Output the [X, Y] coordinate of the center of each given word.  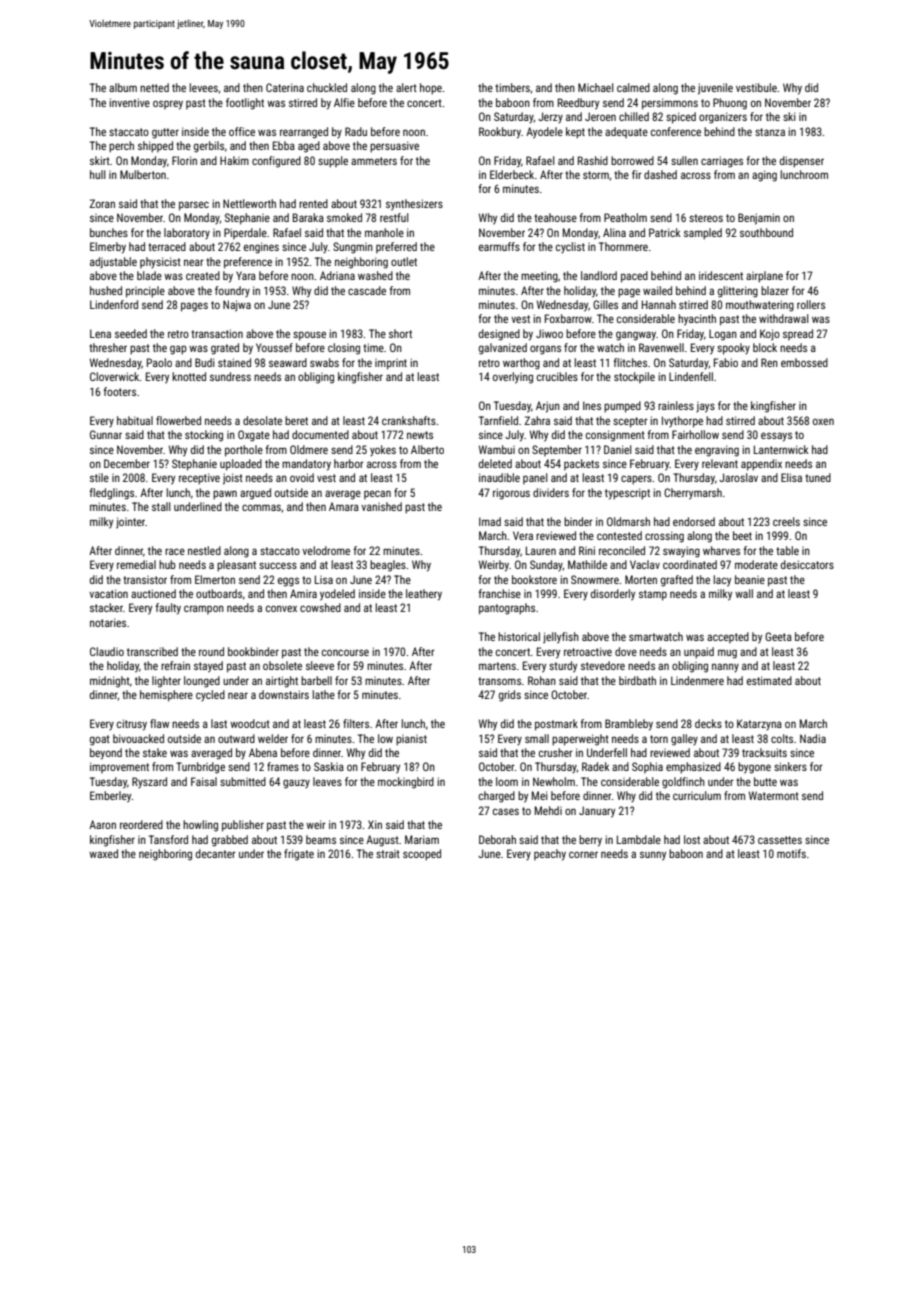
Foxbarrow [568, 318]
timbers [512, 87]
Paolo [159, 362]
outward [236, 738]
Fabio [726, 362]
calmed [633, 87]
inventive [129, 102]
